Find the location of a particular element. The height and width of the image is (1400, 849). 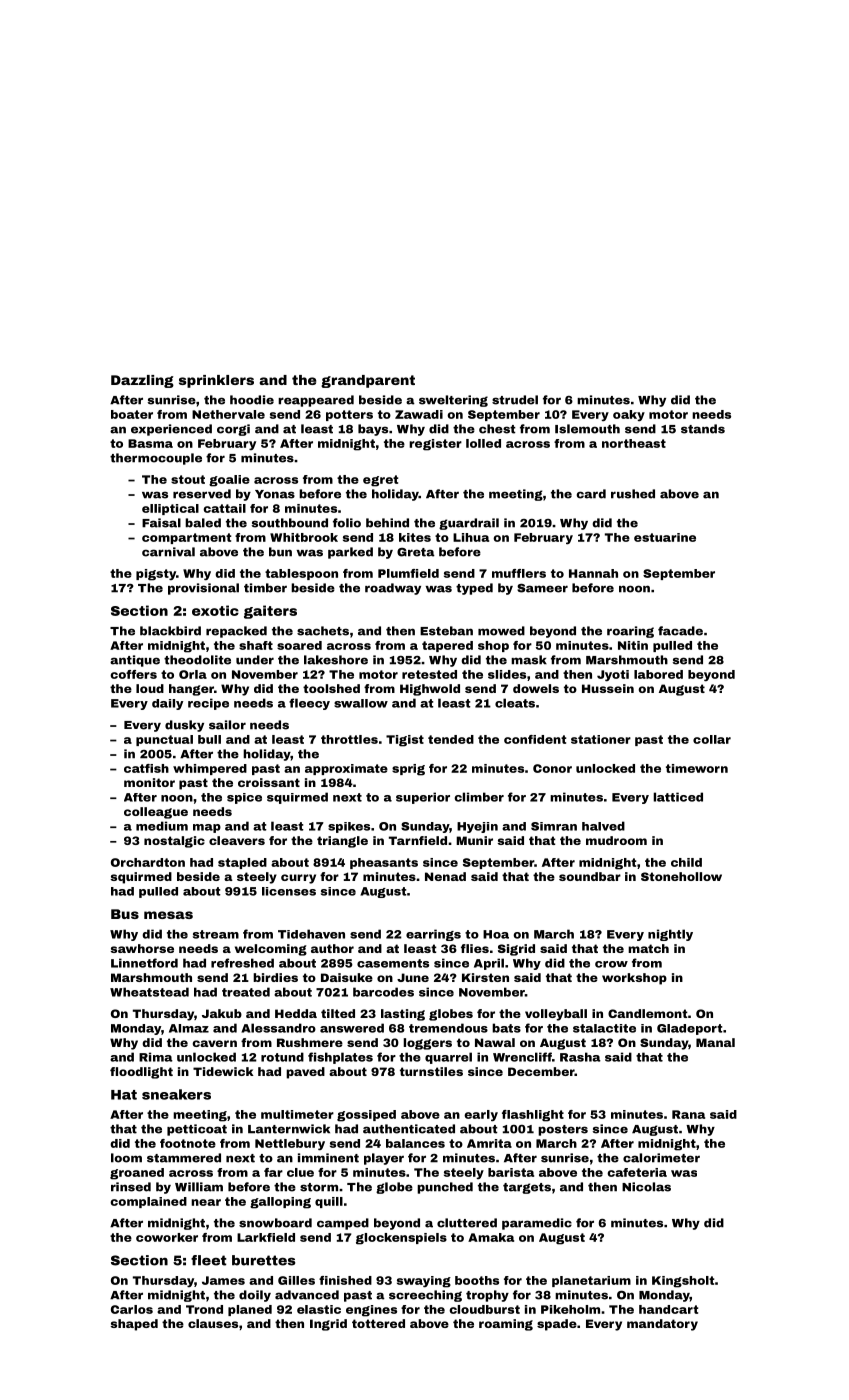

William is located at coordinates (199, 1187).
